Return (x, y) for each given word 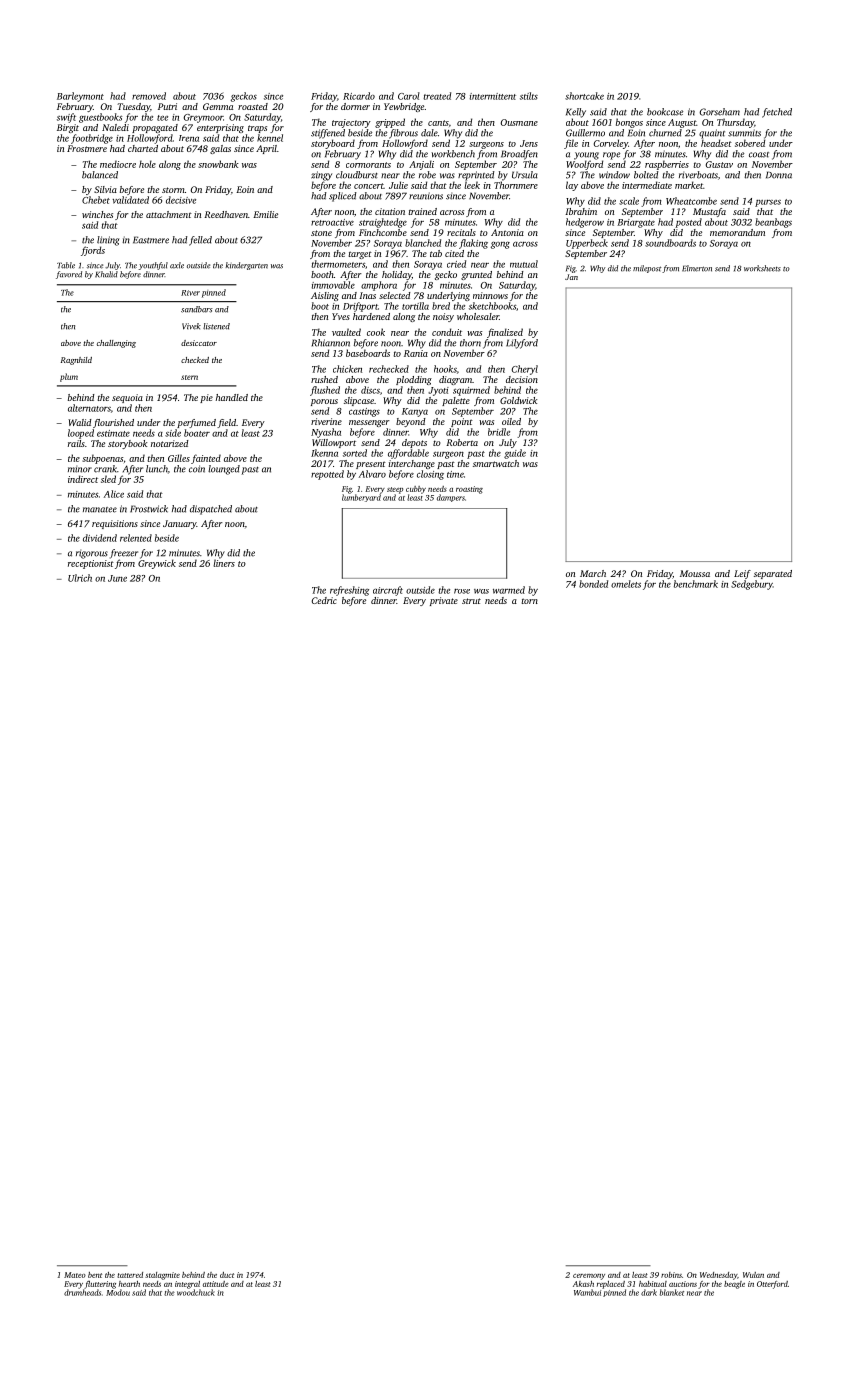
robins (671, 1275)
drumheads (82, 1292)
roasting (469, 490)
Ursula (525, 175)
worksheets (762, 268)
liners (224, 563)
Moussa (695, 573)
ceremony (589, 1277)
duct (227, 1275)
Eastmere (151, 240)
